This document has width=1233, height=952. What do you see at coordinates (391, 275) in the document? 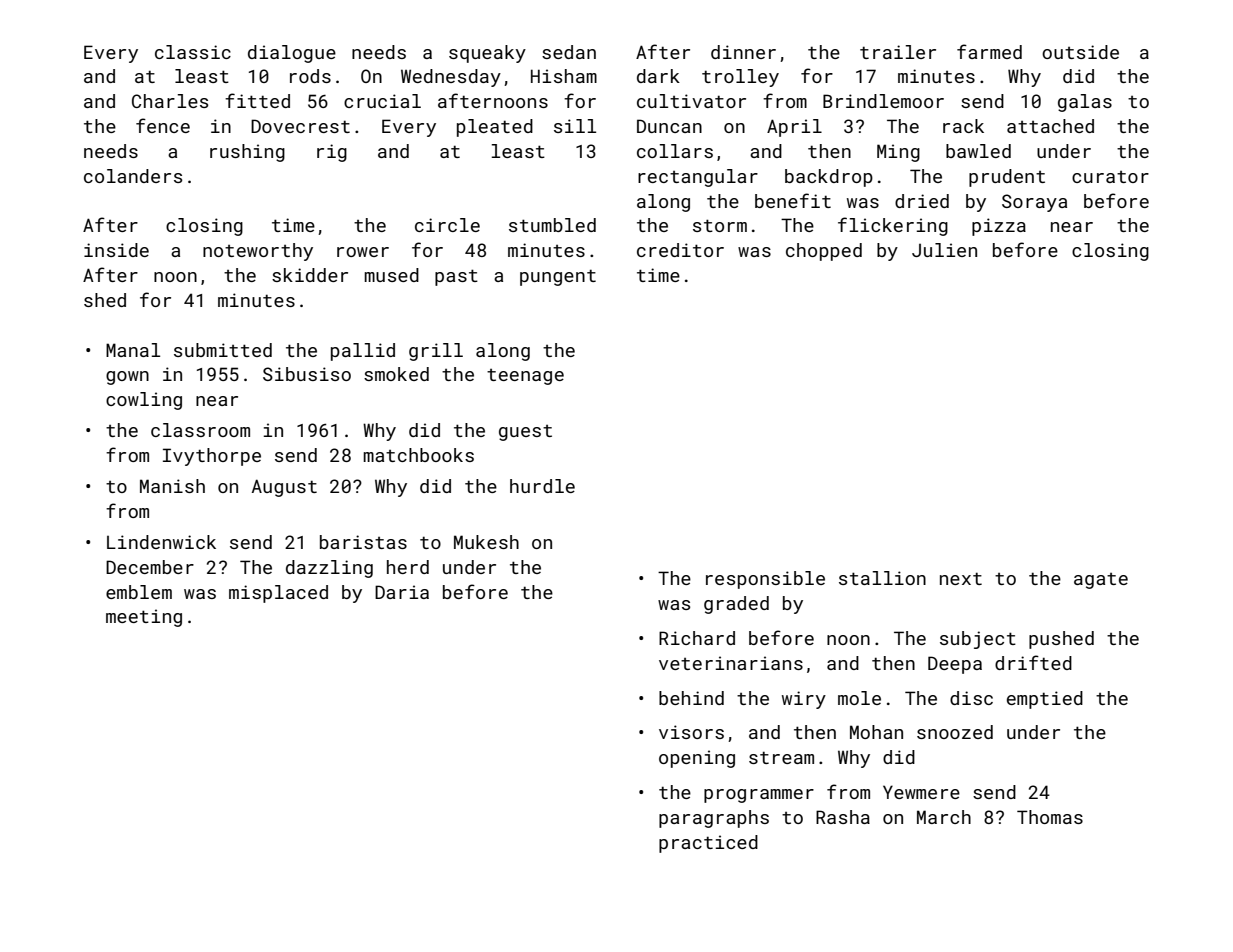
I see `mused` at bounding box center [391, 275].
